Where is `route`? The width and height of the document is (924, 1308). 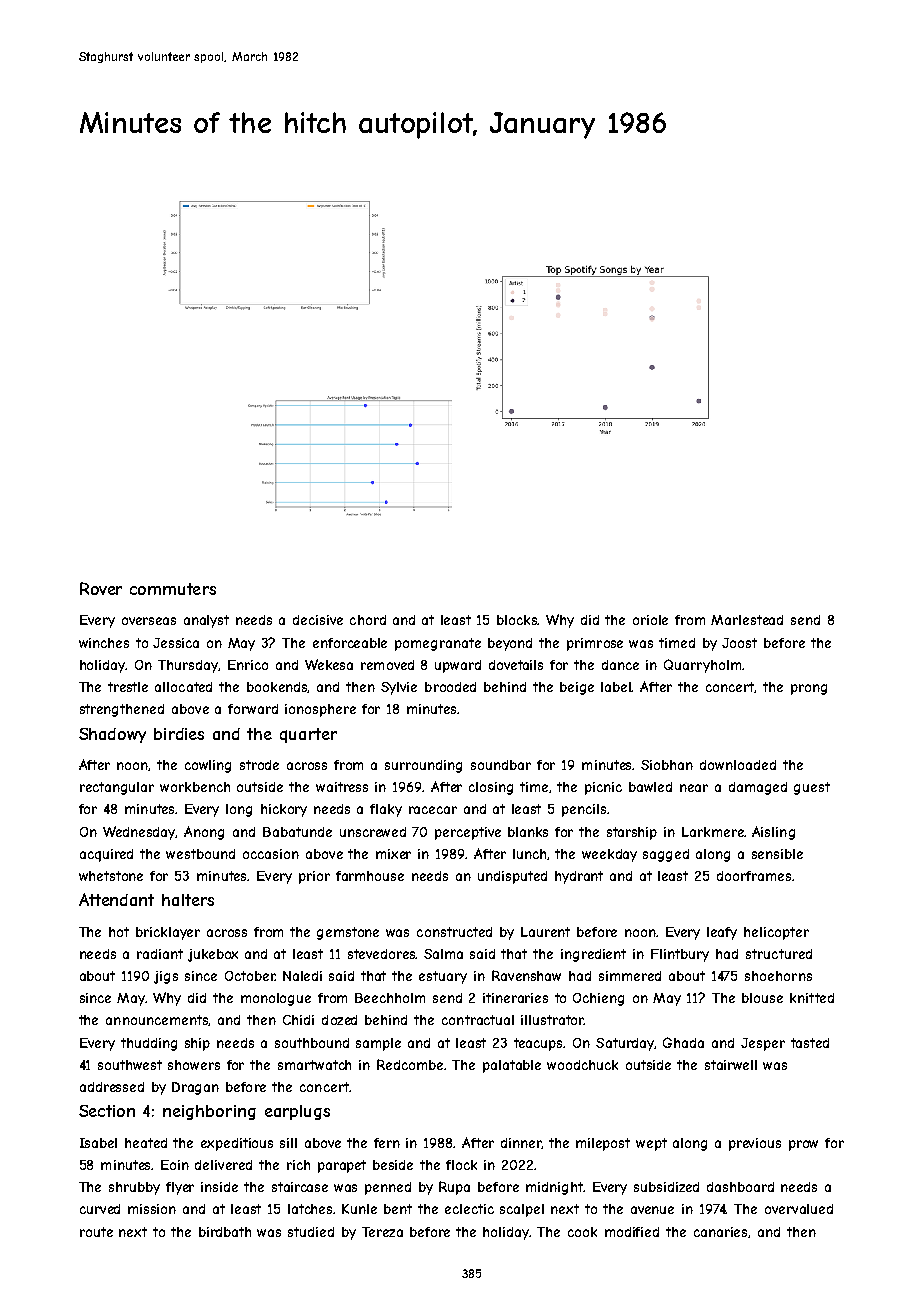 route is located at coordinates (96, 1232).
